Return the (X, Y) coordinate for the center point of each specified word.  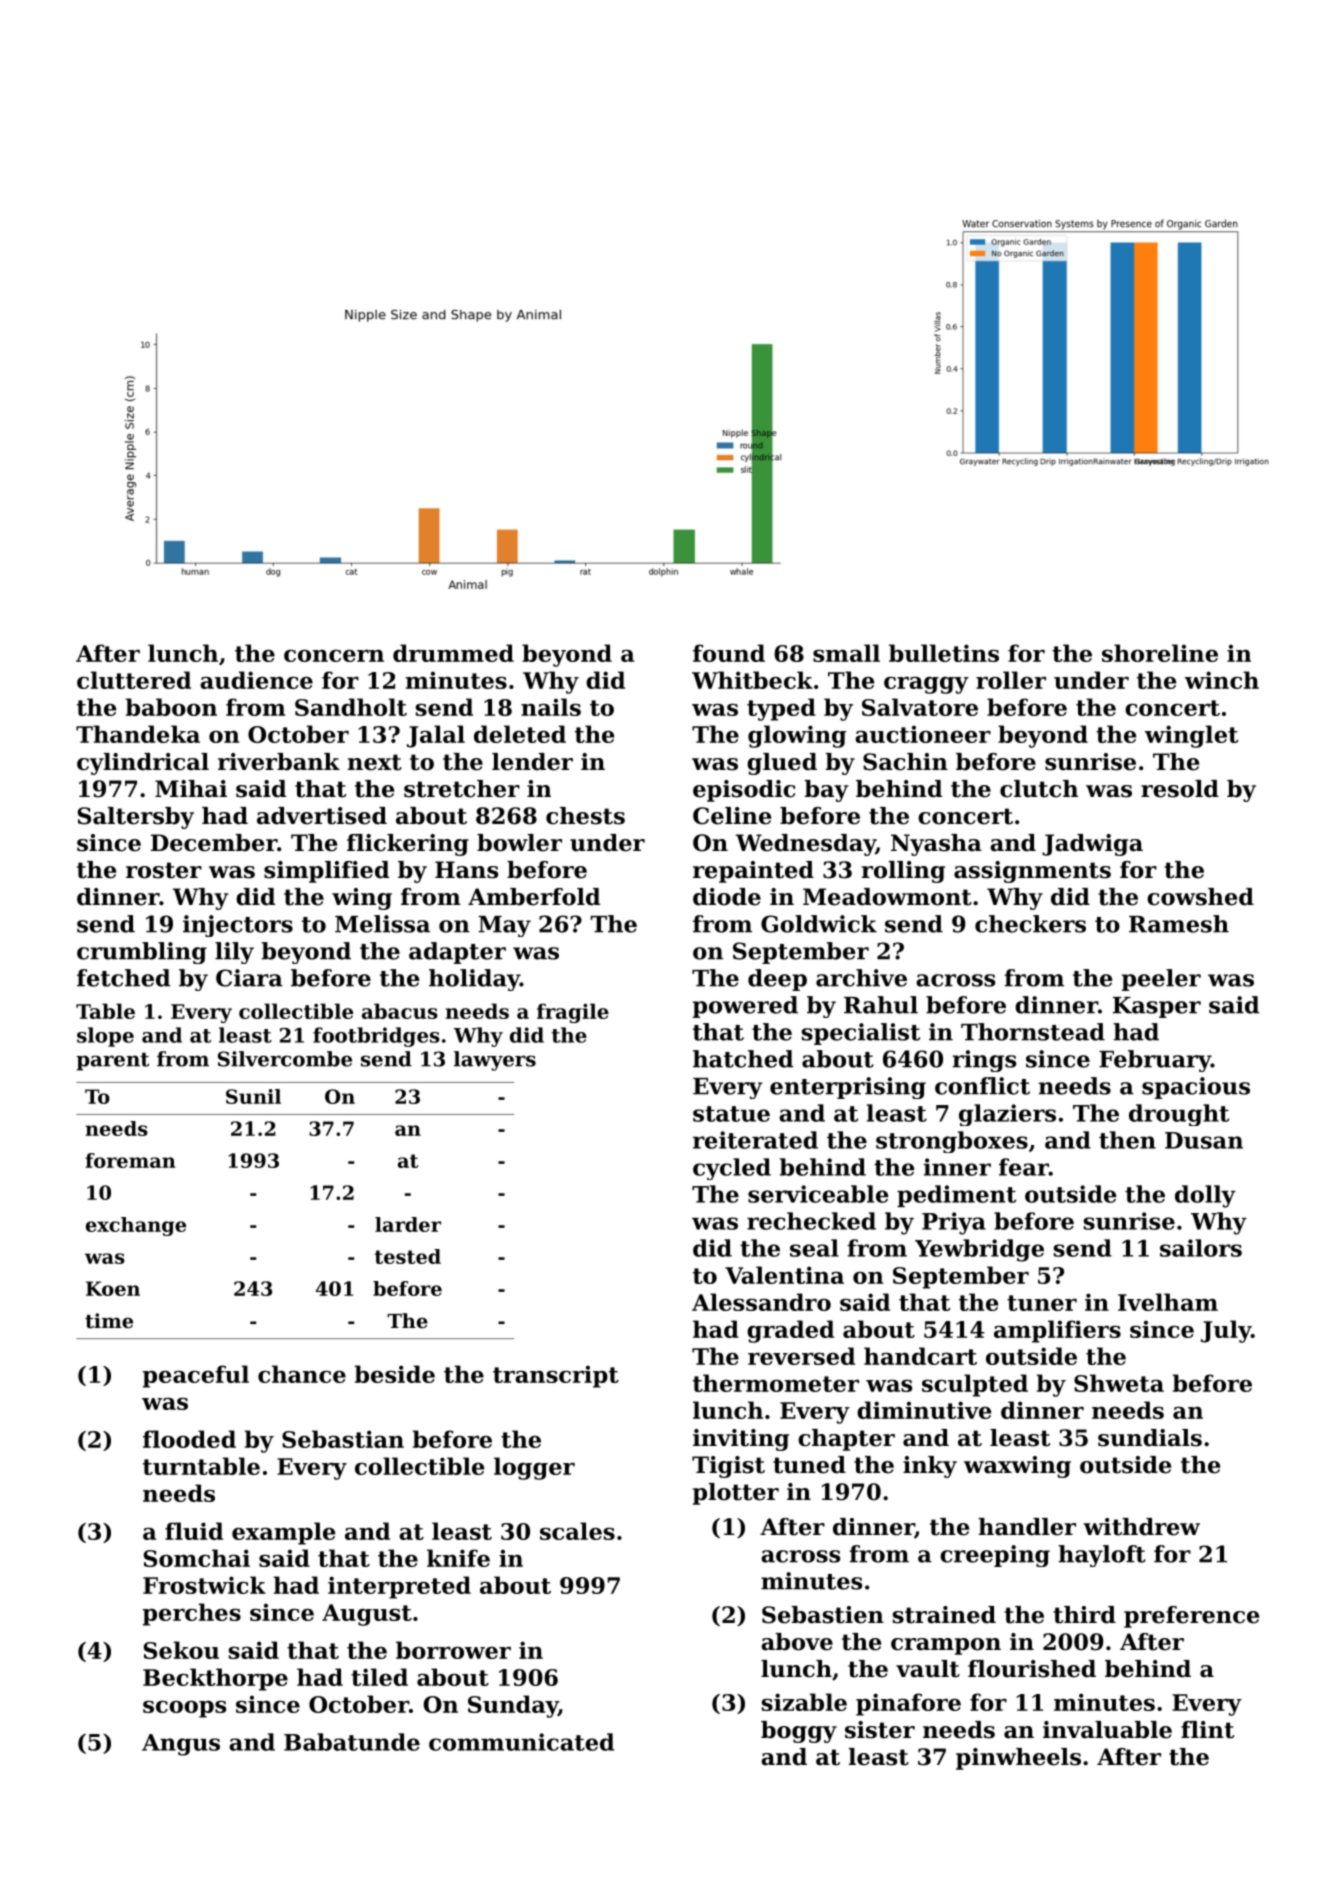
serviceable (818, 1194)
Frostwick (204, 1585)
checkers (1030, 924)
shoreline (1160, 653)
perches (192, 1614)
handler (1027, 1527)
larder (408, 1224)
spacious (1196, 1088)
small (846, 653)
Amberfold (534, 897)
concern (334, 656)
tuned (809, 1465)
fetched (123, 978)
